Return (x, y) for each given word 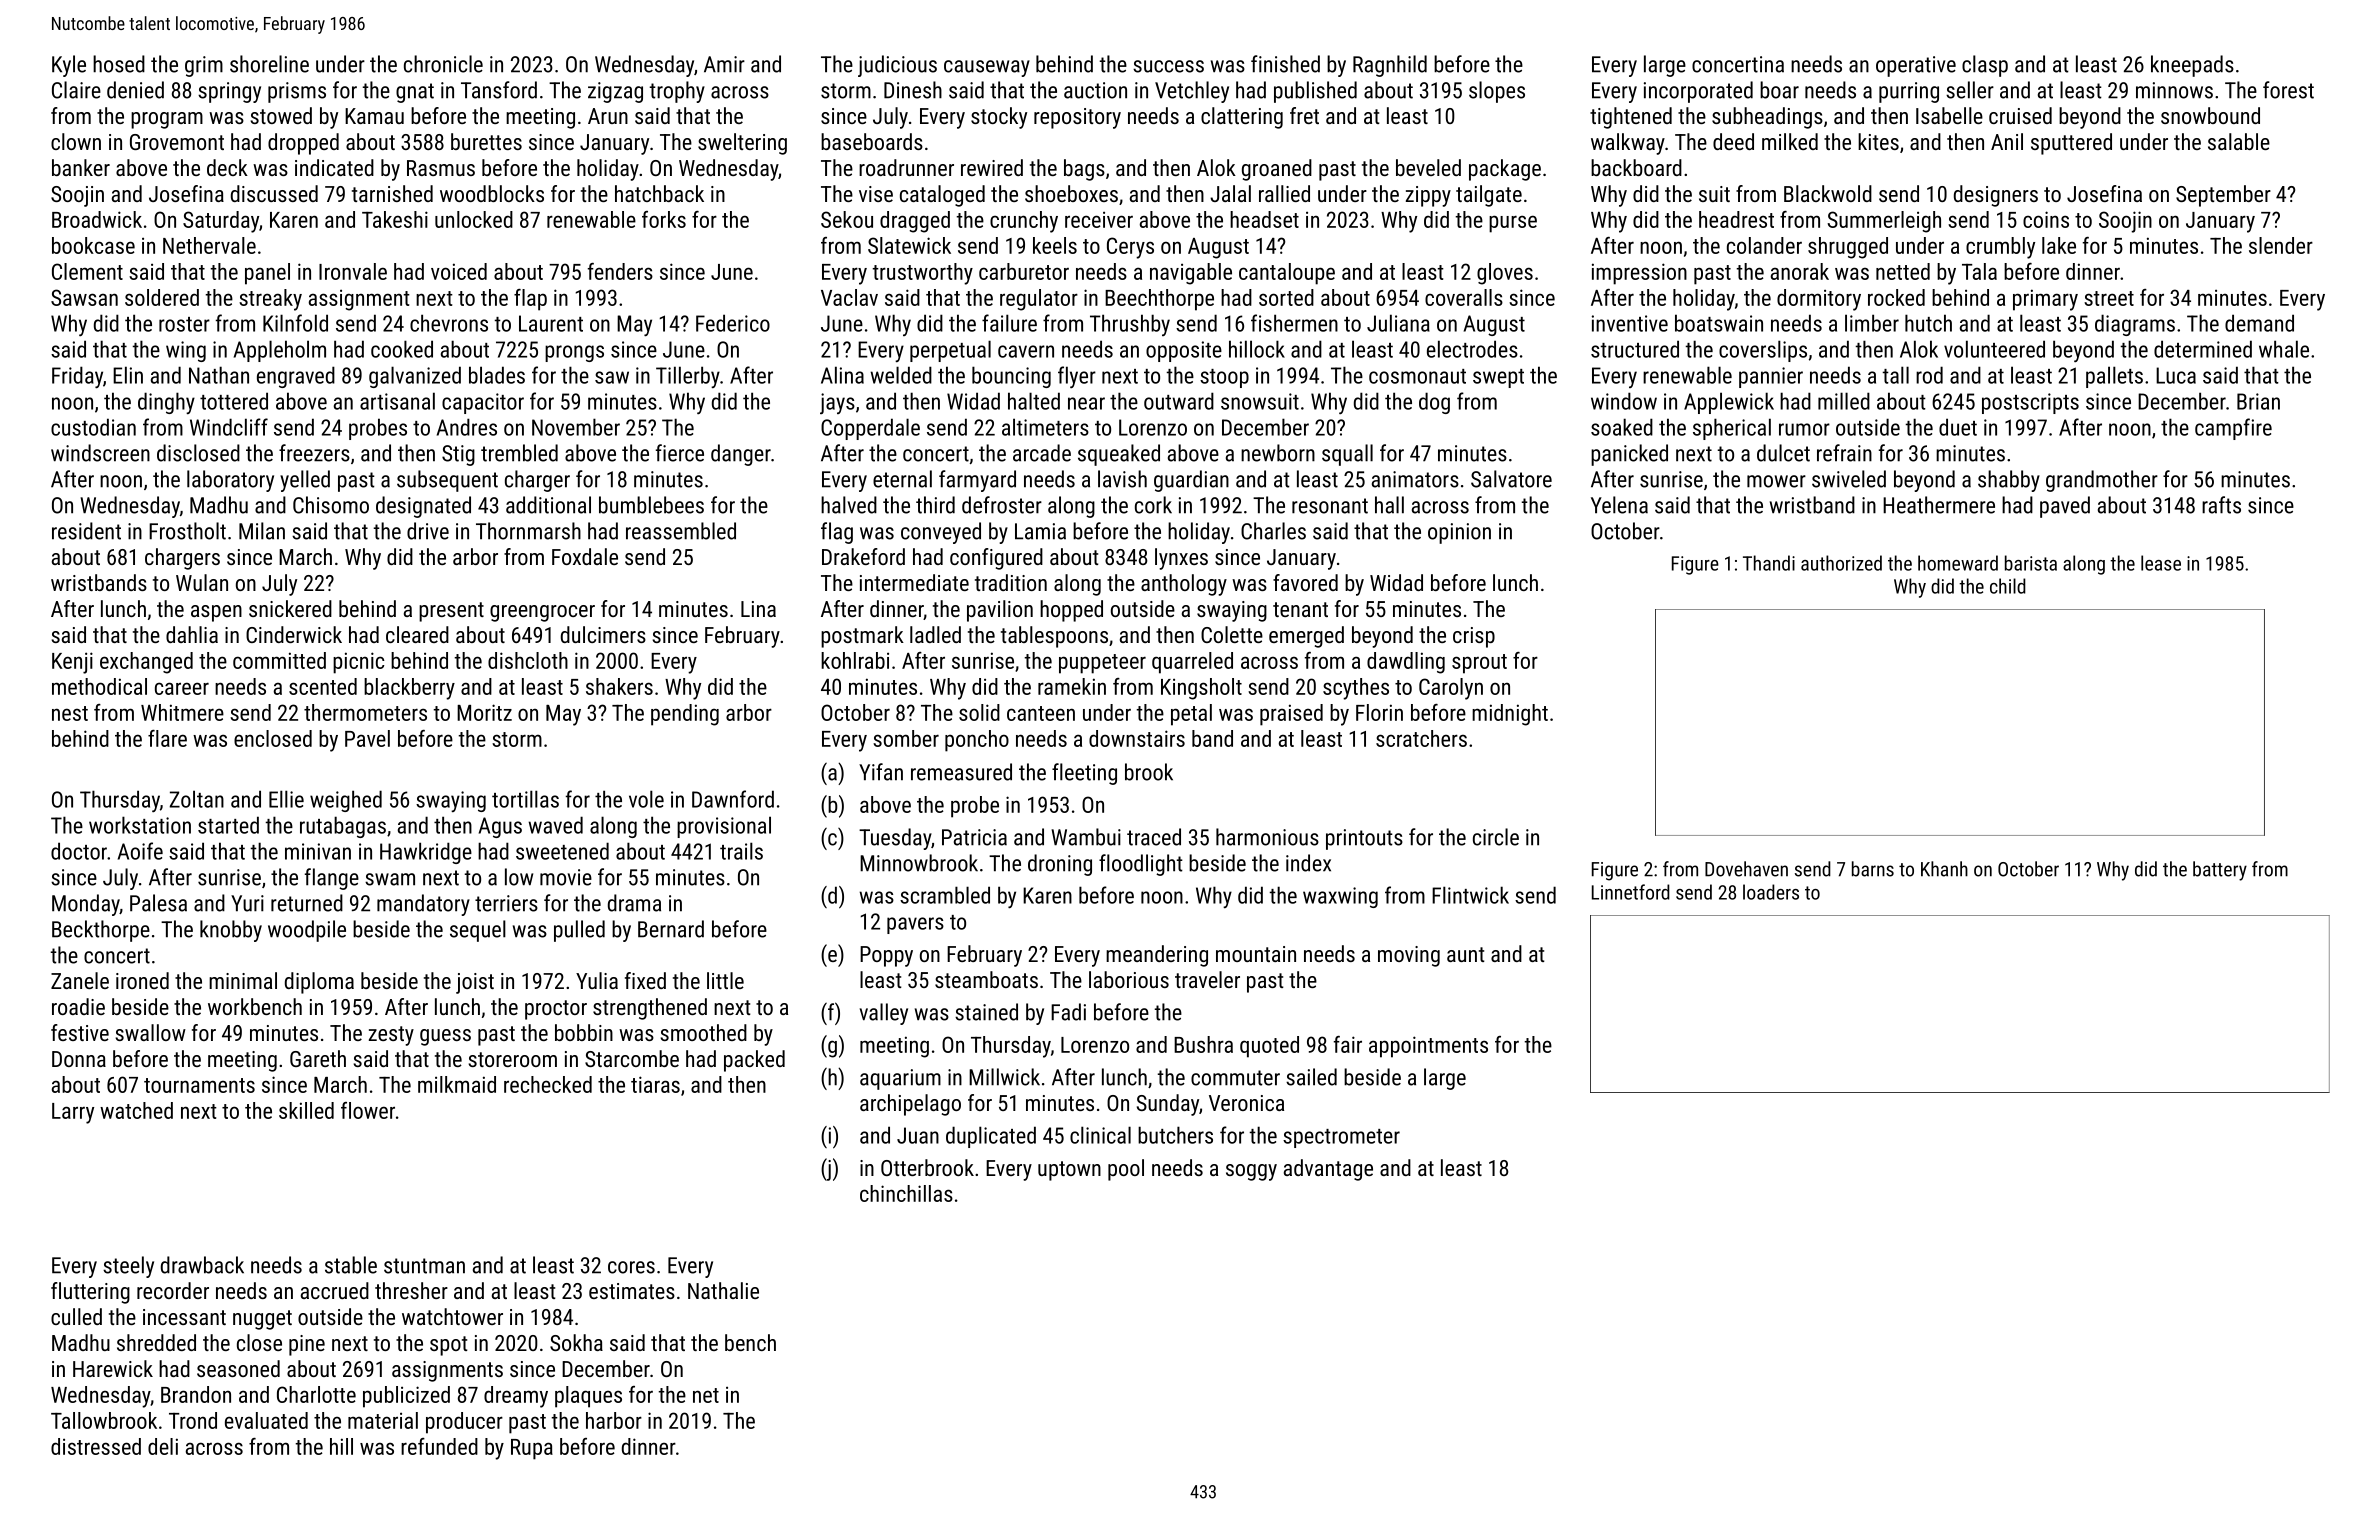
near (1086, 403)
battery (2220, 871)
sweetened (562, 851)
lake (2059, 245)
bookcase (93, 245)
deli (163, 1446)
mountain (1256, 954)
